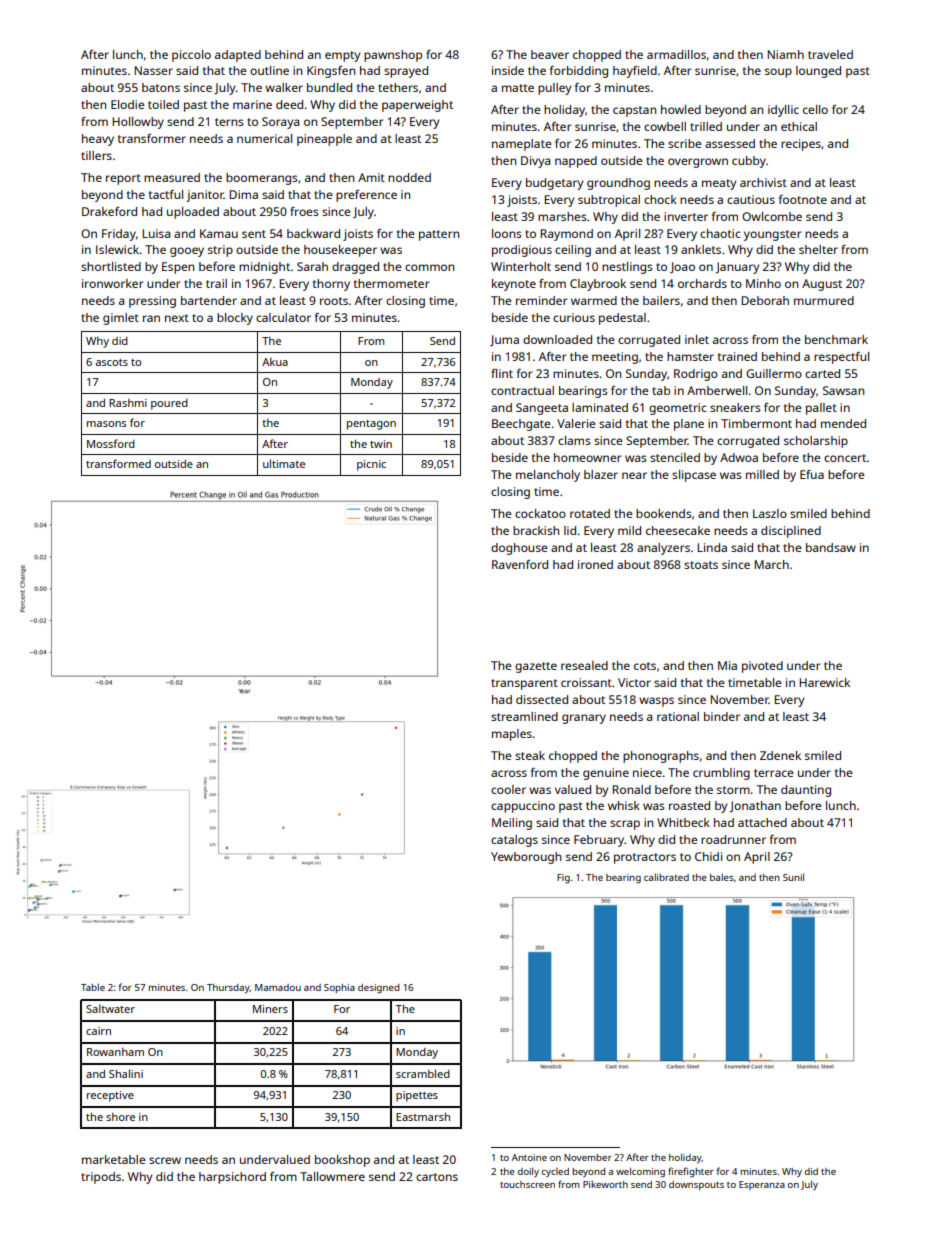 This screenshot has height=1233, width=952. I want to click on Minho, so click(763, 283).
